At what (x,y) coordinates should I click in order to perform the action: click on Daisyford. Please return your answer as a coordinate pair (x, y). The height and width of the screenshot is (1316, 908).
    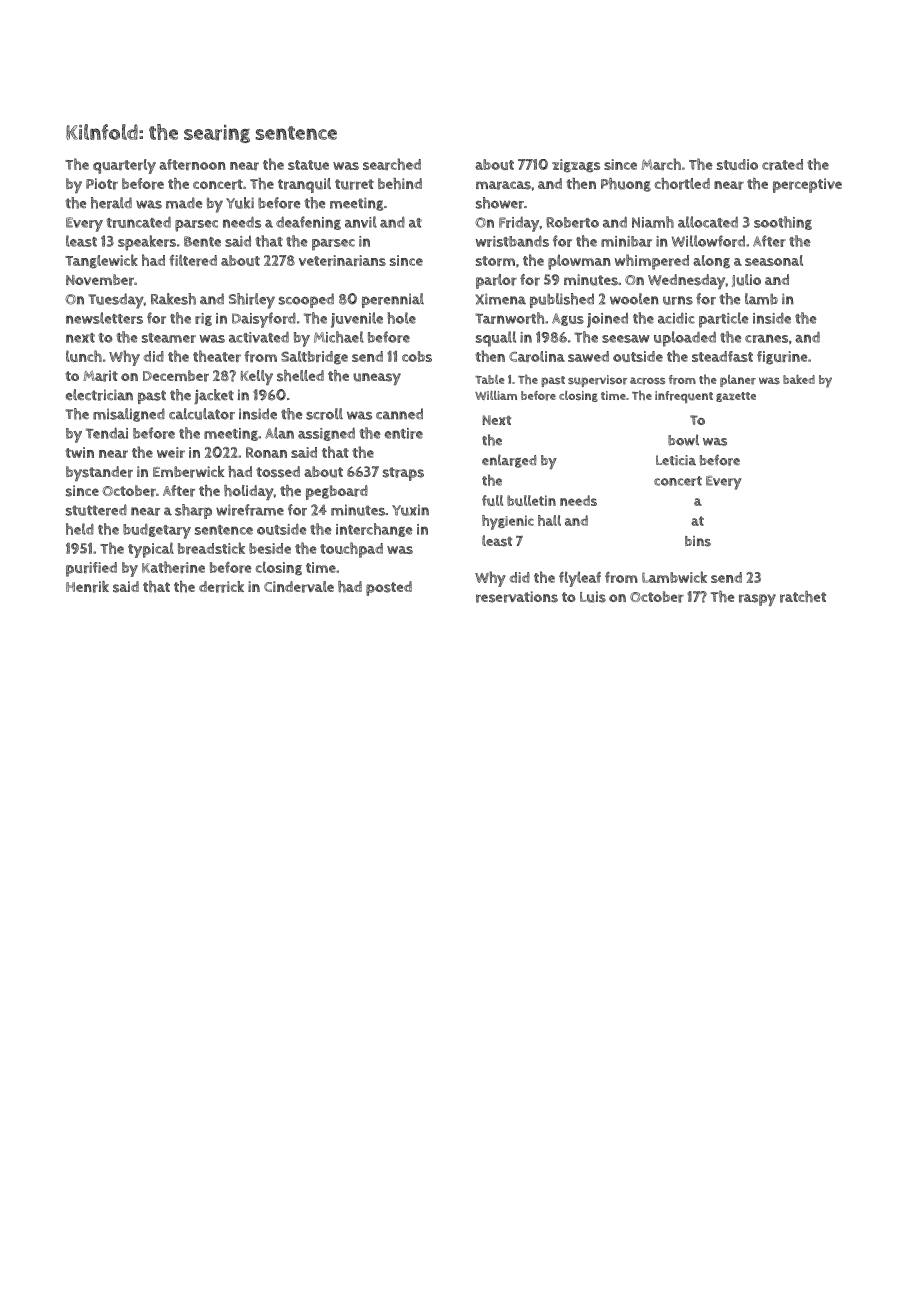
    Looking at the image, I should click on (264, 320).
